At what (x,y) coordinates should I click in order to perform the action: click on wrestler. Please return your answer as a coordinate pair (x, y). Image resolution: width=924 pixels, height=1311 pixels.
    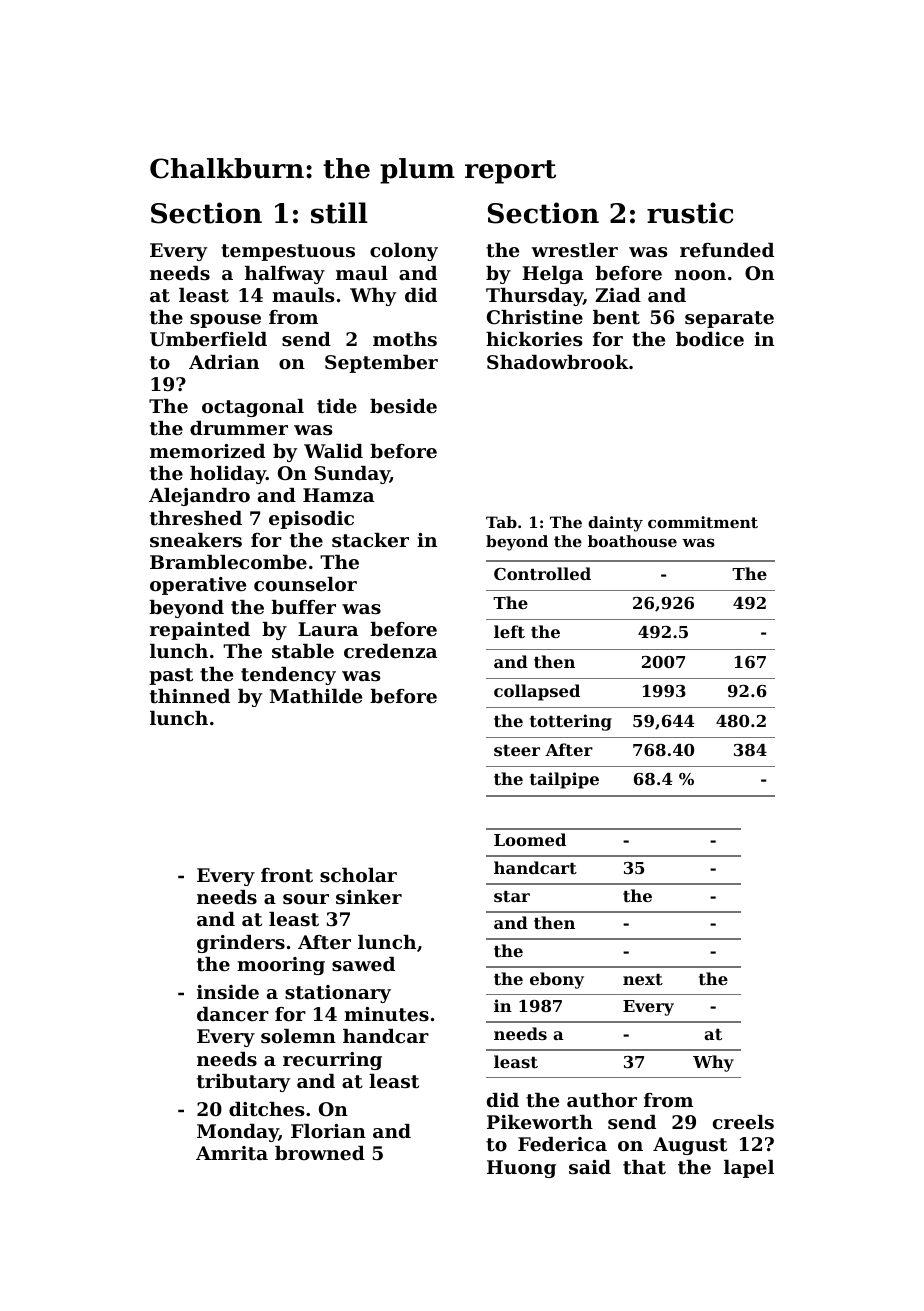
    Looking at the image, I should click on (574, 250).
